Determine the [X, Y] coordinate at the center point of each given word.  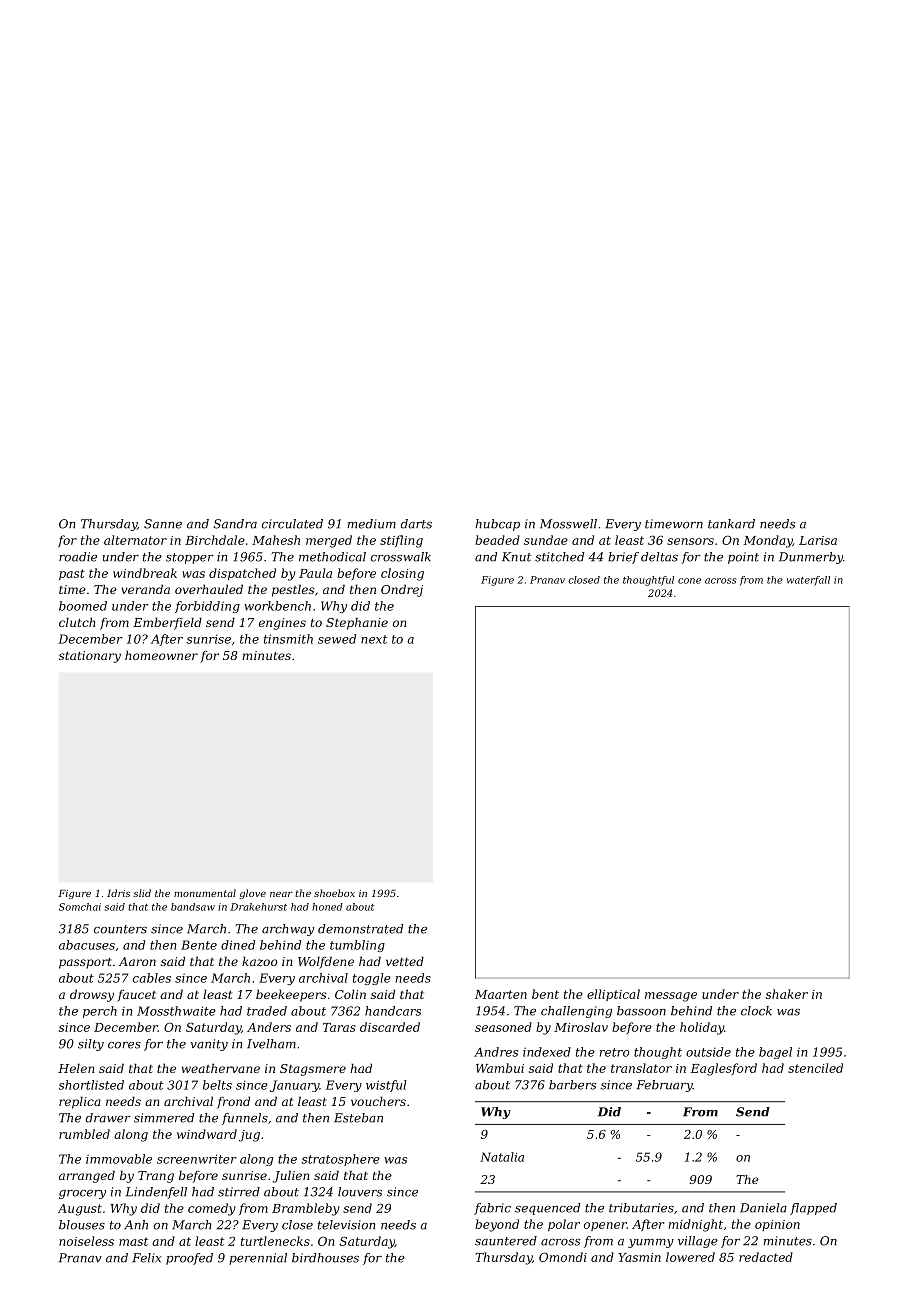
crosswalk [401, 557]
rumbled [84, 1134]
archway [288, 930]
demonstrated [360, 929]
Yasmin [639, 1257]
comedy [212, 1209]
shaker [787, 994]
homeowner [161, 655]
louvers [360, 1192]
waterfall [808, 581]
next [374, 639]
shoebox [334, 893]
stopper [190, 558]
